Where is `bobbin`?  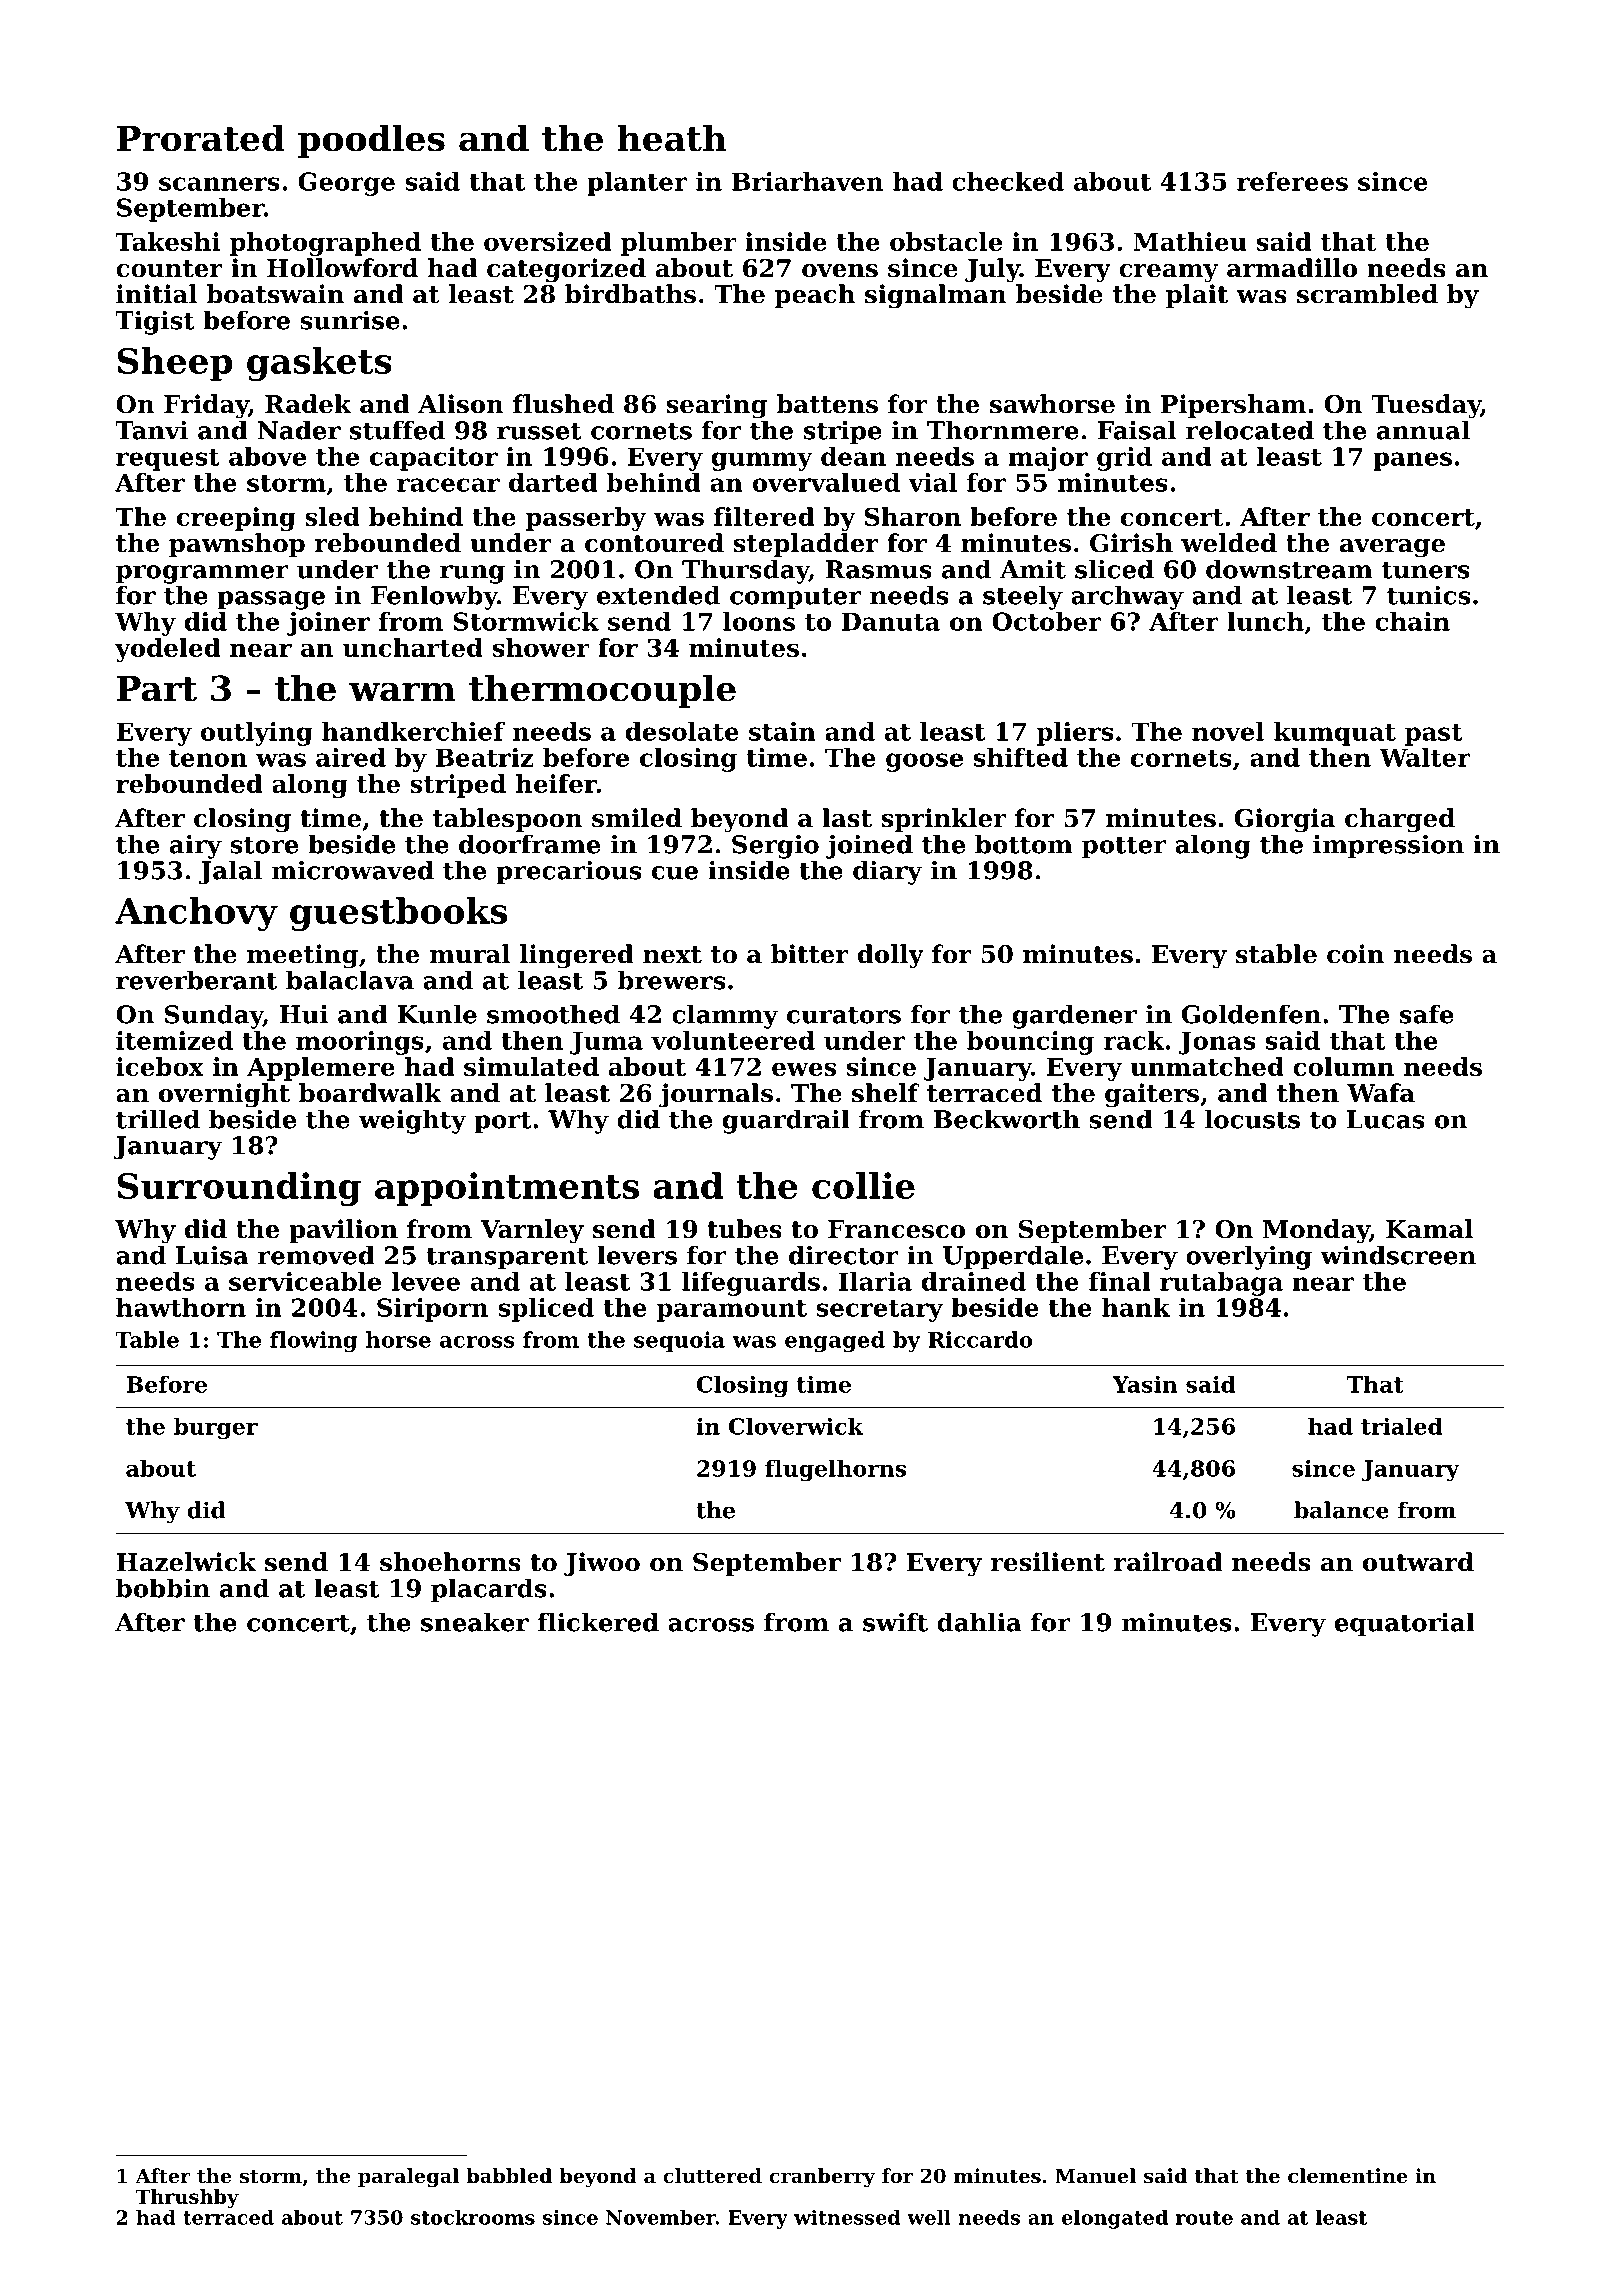
bobbin is located at coordinates (163, 1588).
